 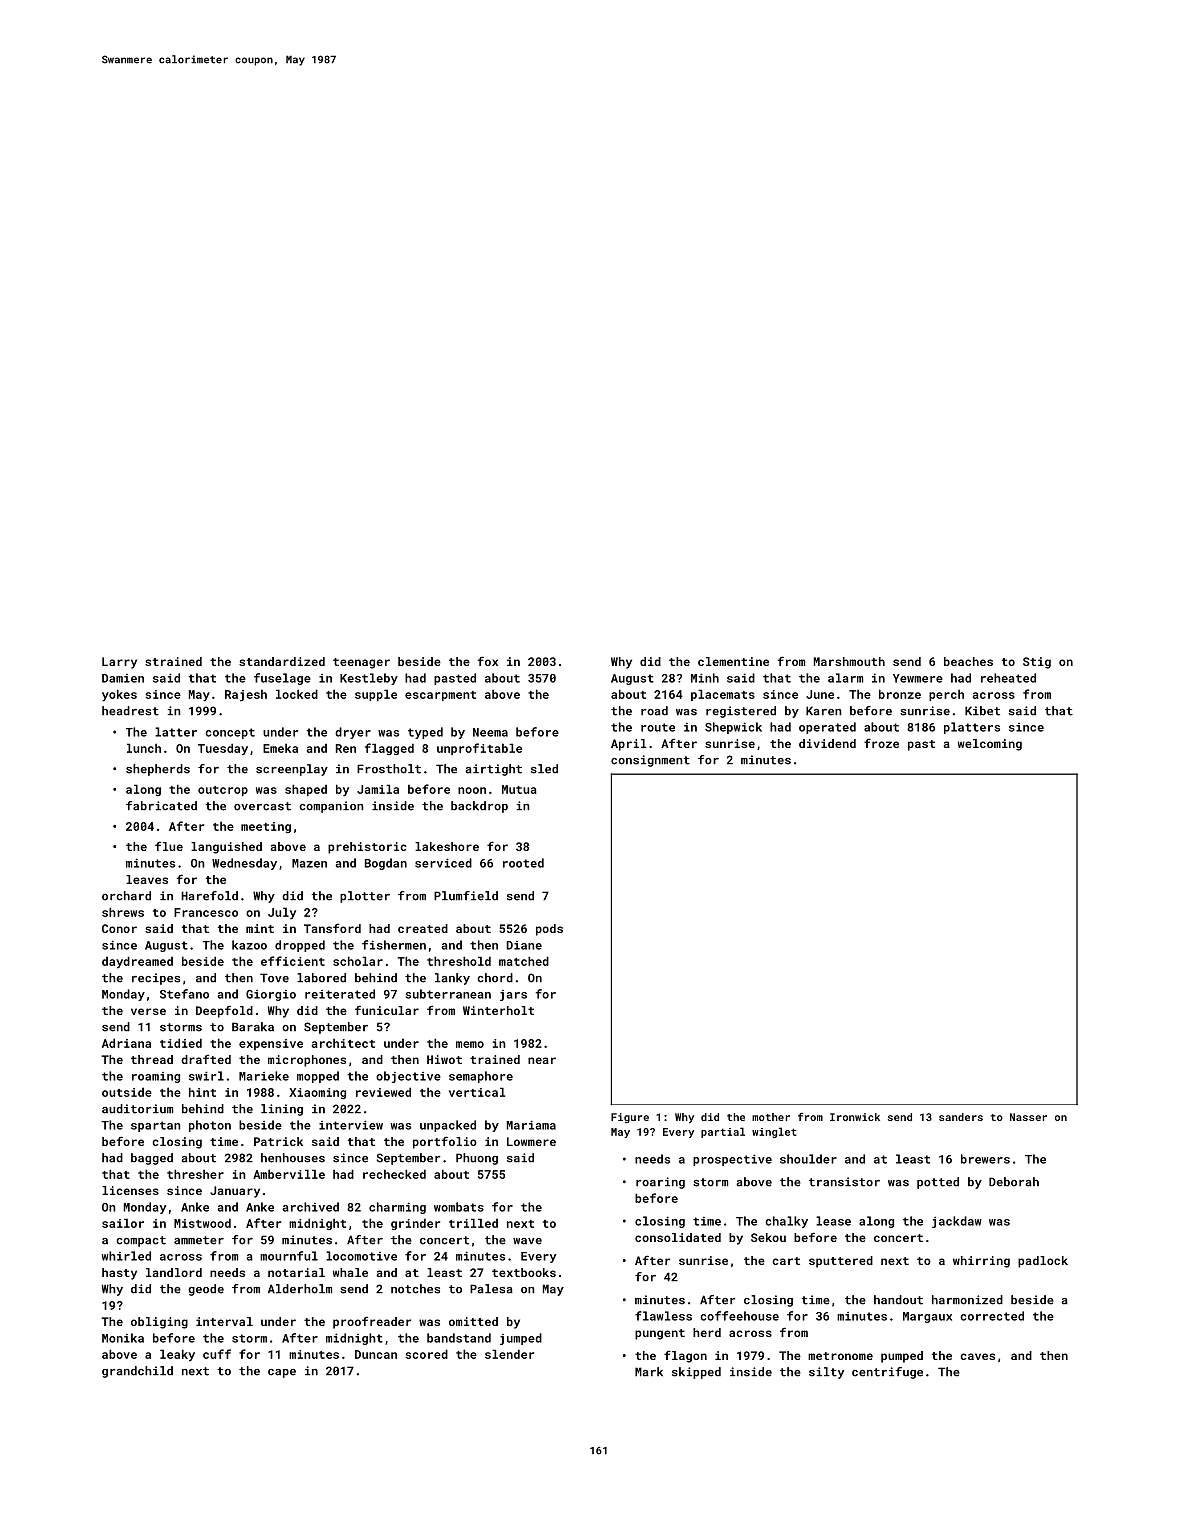 What do you see at coordinates (376, 1354) in the screenshot?
I see `Duncan` at bounding box center [376, 1354].
